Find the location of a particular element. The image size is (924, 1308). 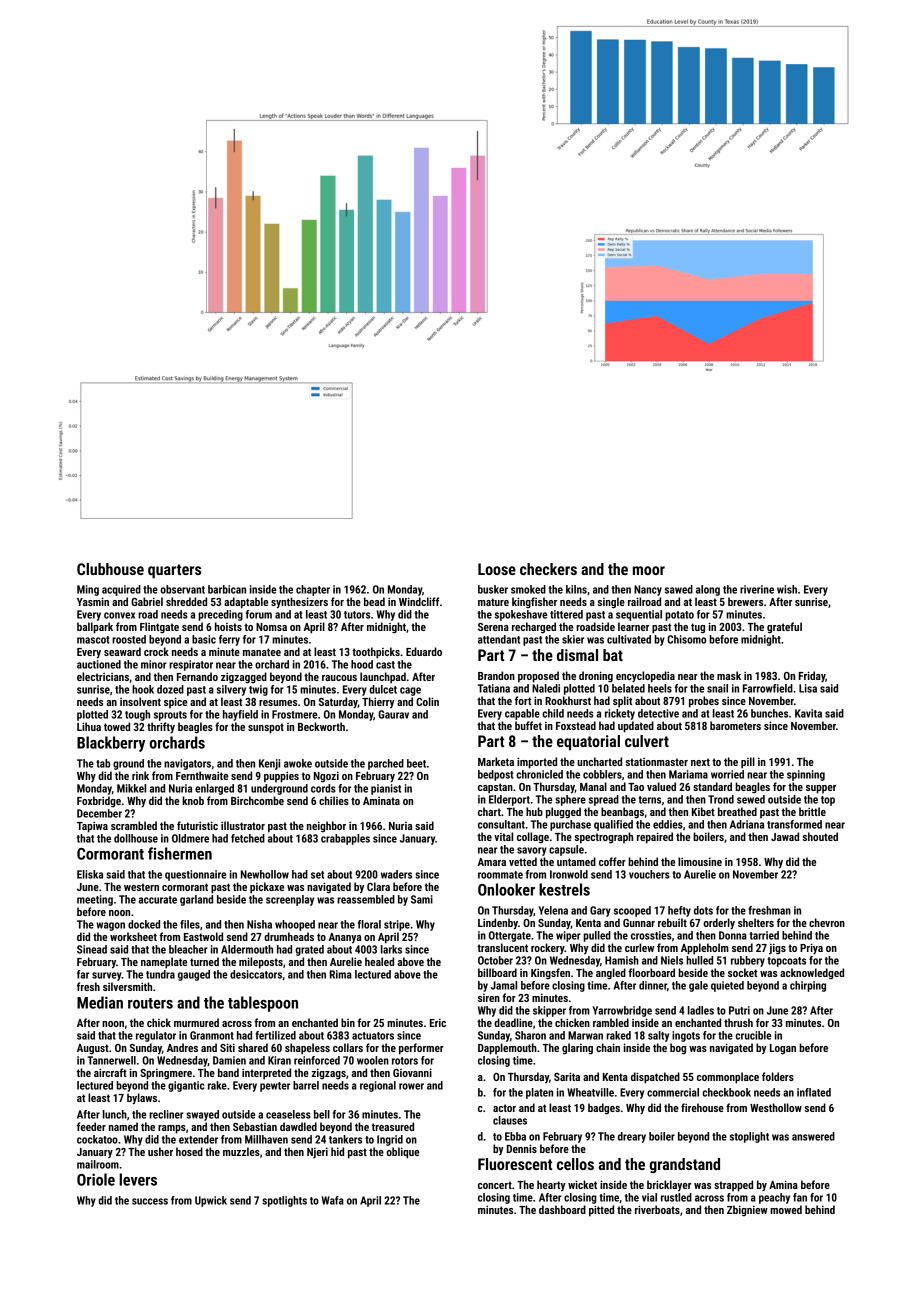

bin is located at coordinates (348, 1022).
